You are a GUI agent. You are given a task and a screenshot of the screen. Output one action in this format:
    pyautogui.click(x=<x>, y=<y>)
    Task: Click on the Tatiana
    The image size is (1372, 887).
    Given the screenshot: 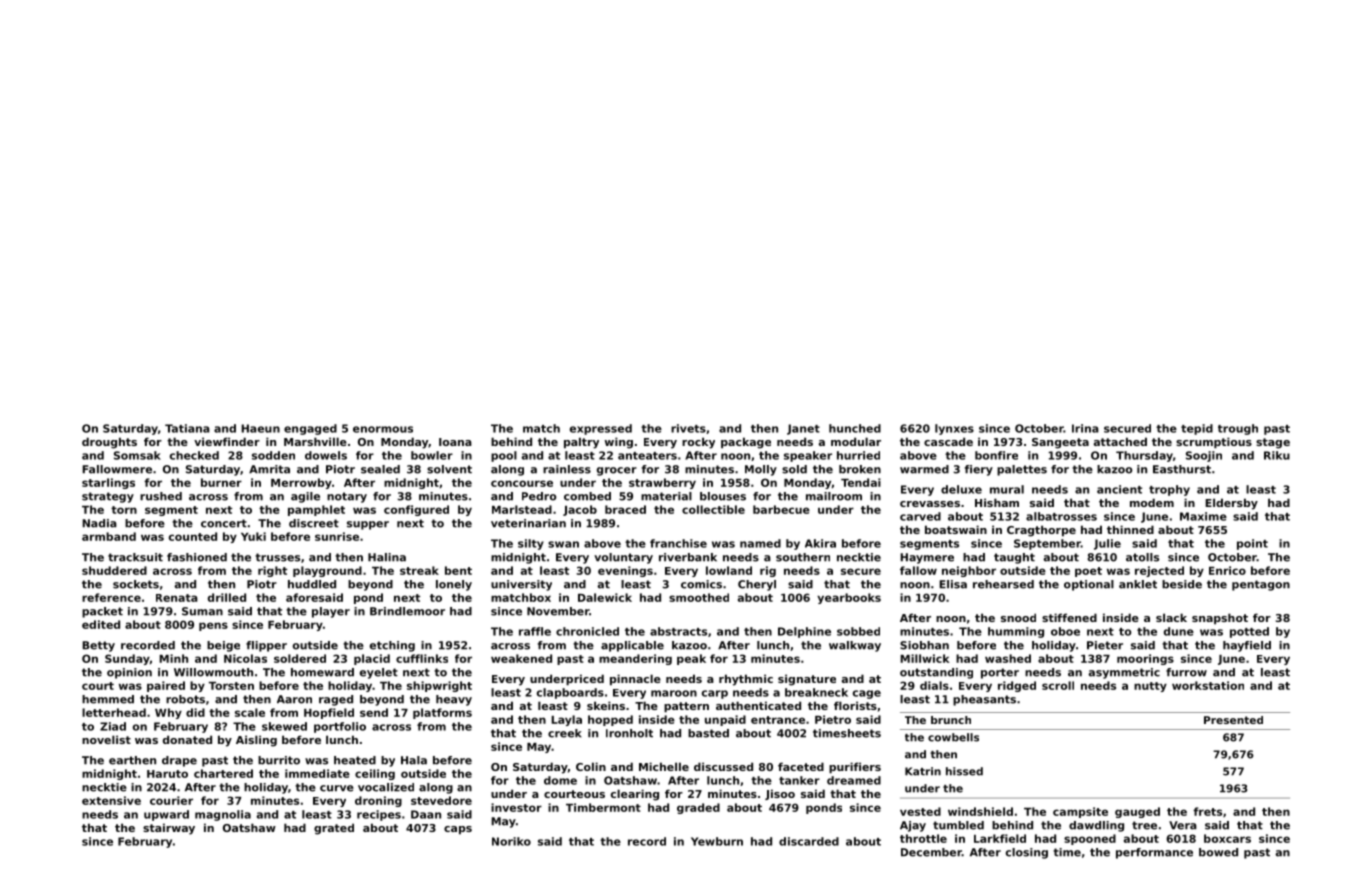 What is the action you would take?
    pyautogui.click(x=187, y=428)
